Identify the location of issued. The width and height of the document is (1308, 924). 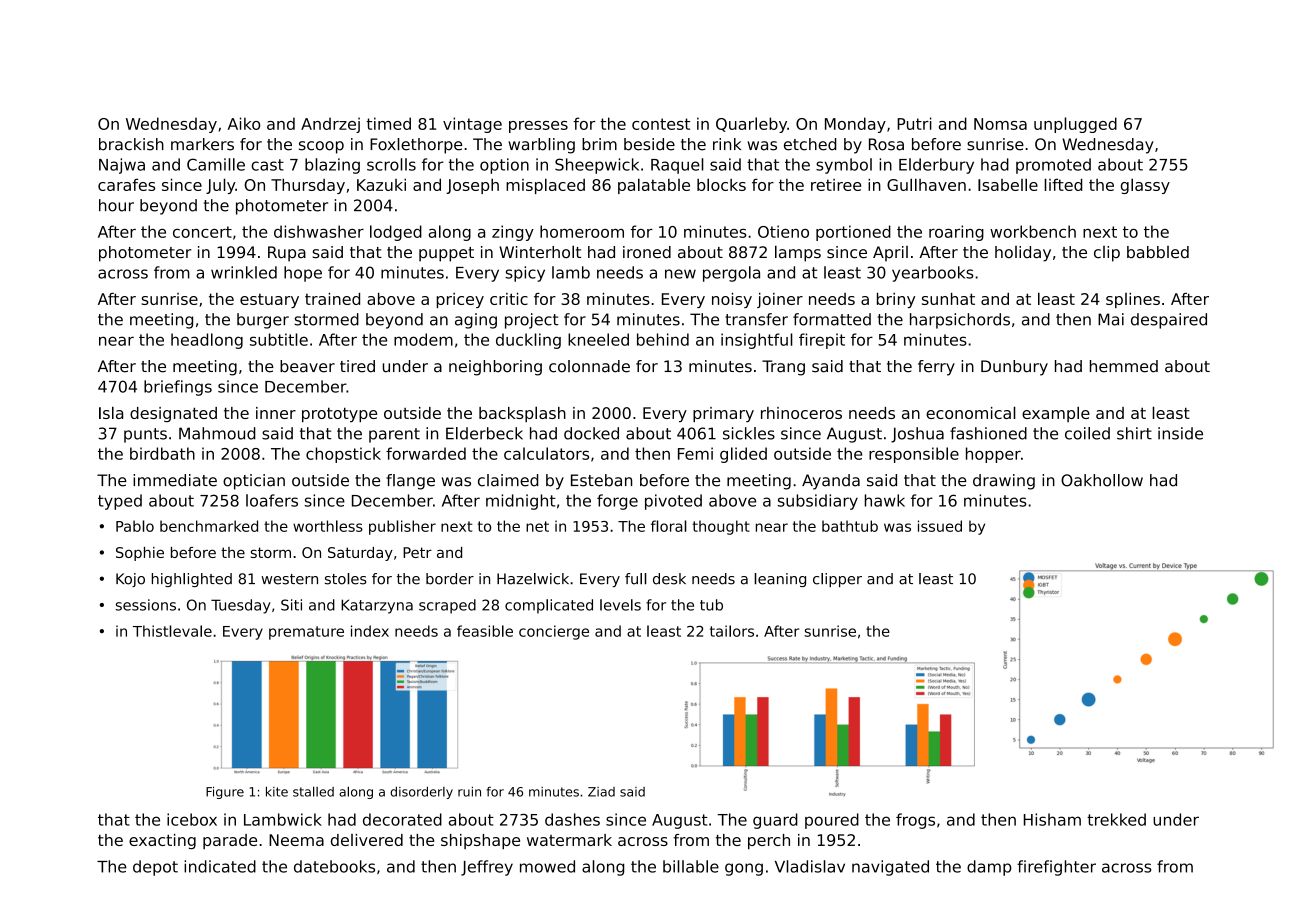
(940, 526).
